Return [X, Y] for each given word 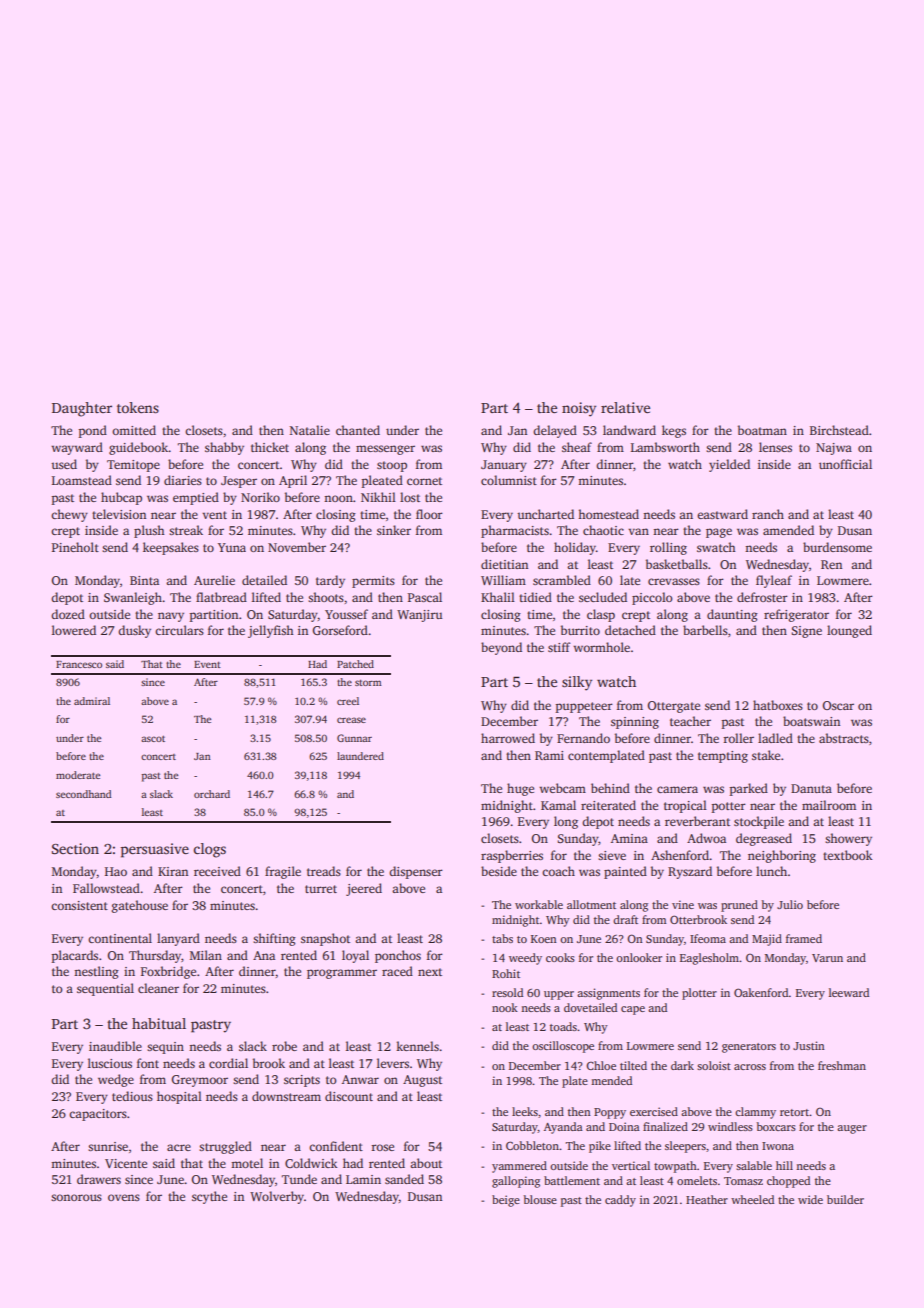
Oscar [838, 705]
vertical [631, 1165]
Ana [264, 955]
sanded [404, 1179]
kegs [674, 431]
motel [247, 1163]
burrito [580, 630]
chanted [358, 430]
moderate [78, 775]
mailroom [829, 805]
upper [559, 995]
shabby [224, 448]
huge [520, 789]
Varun [827, 958]
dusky [134, 631]
